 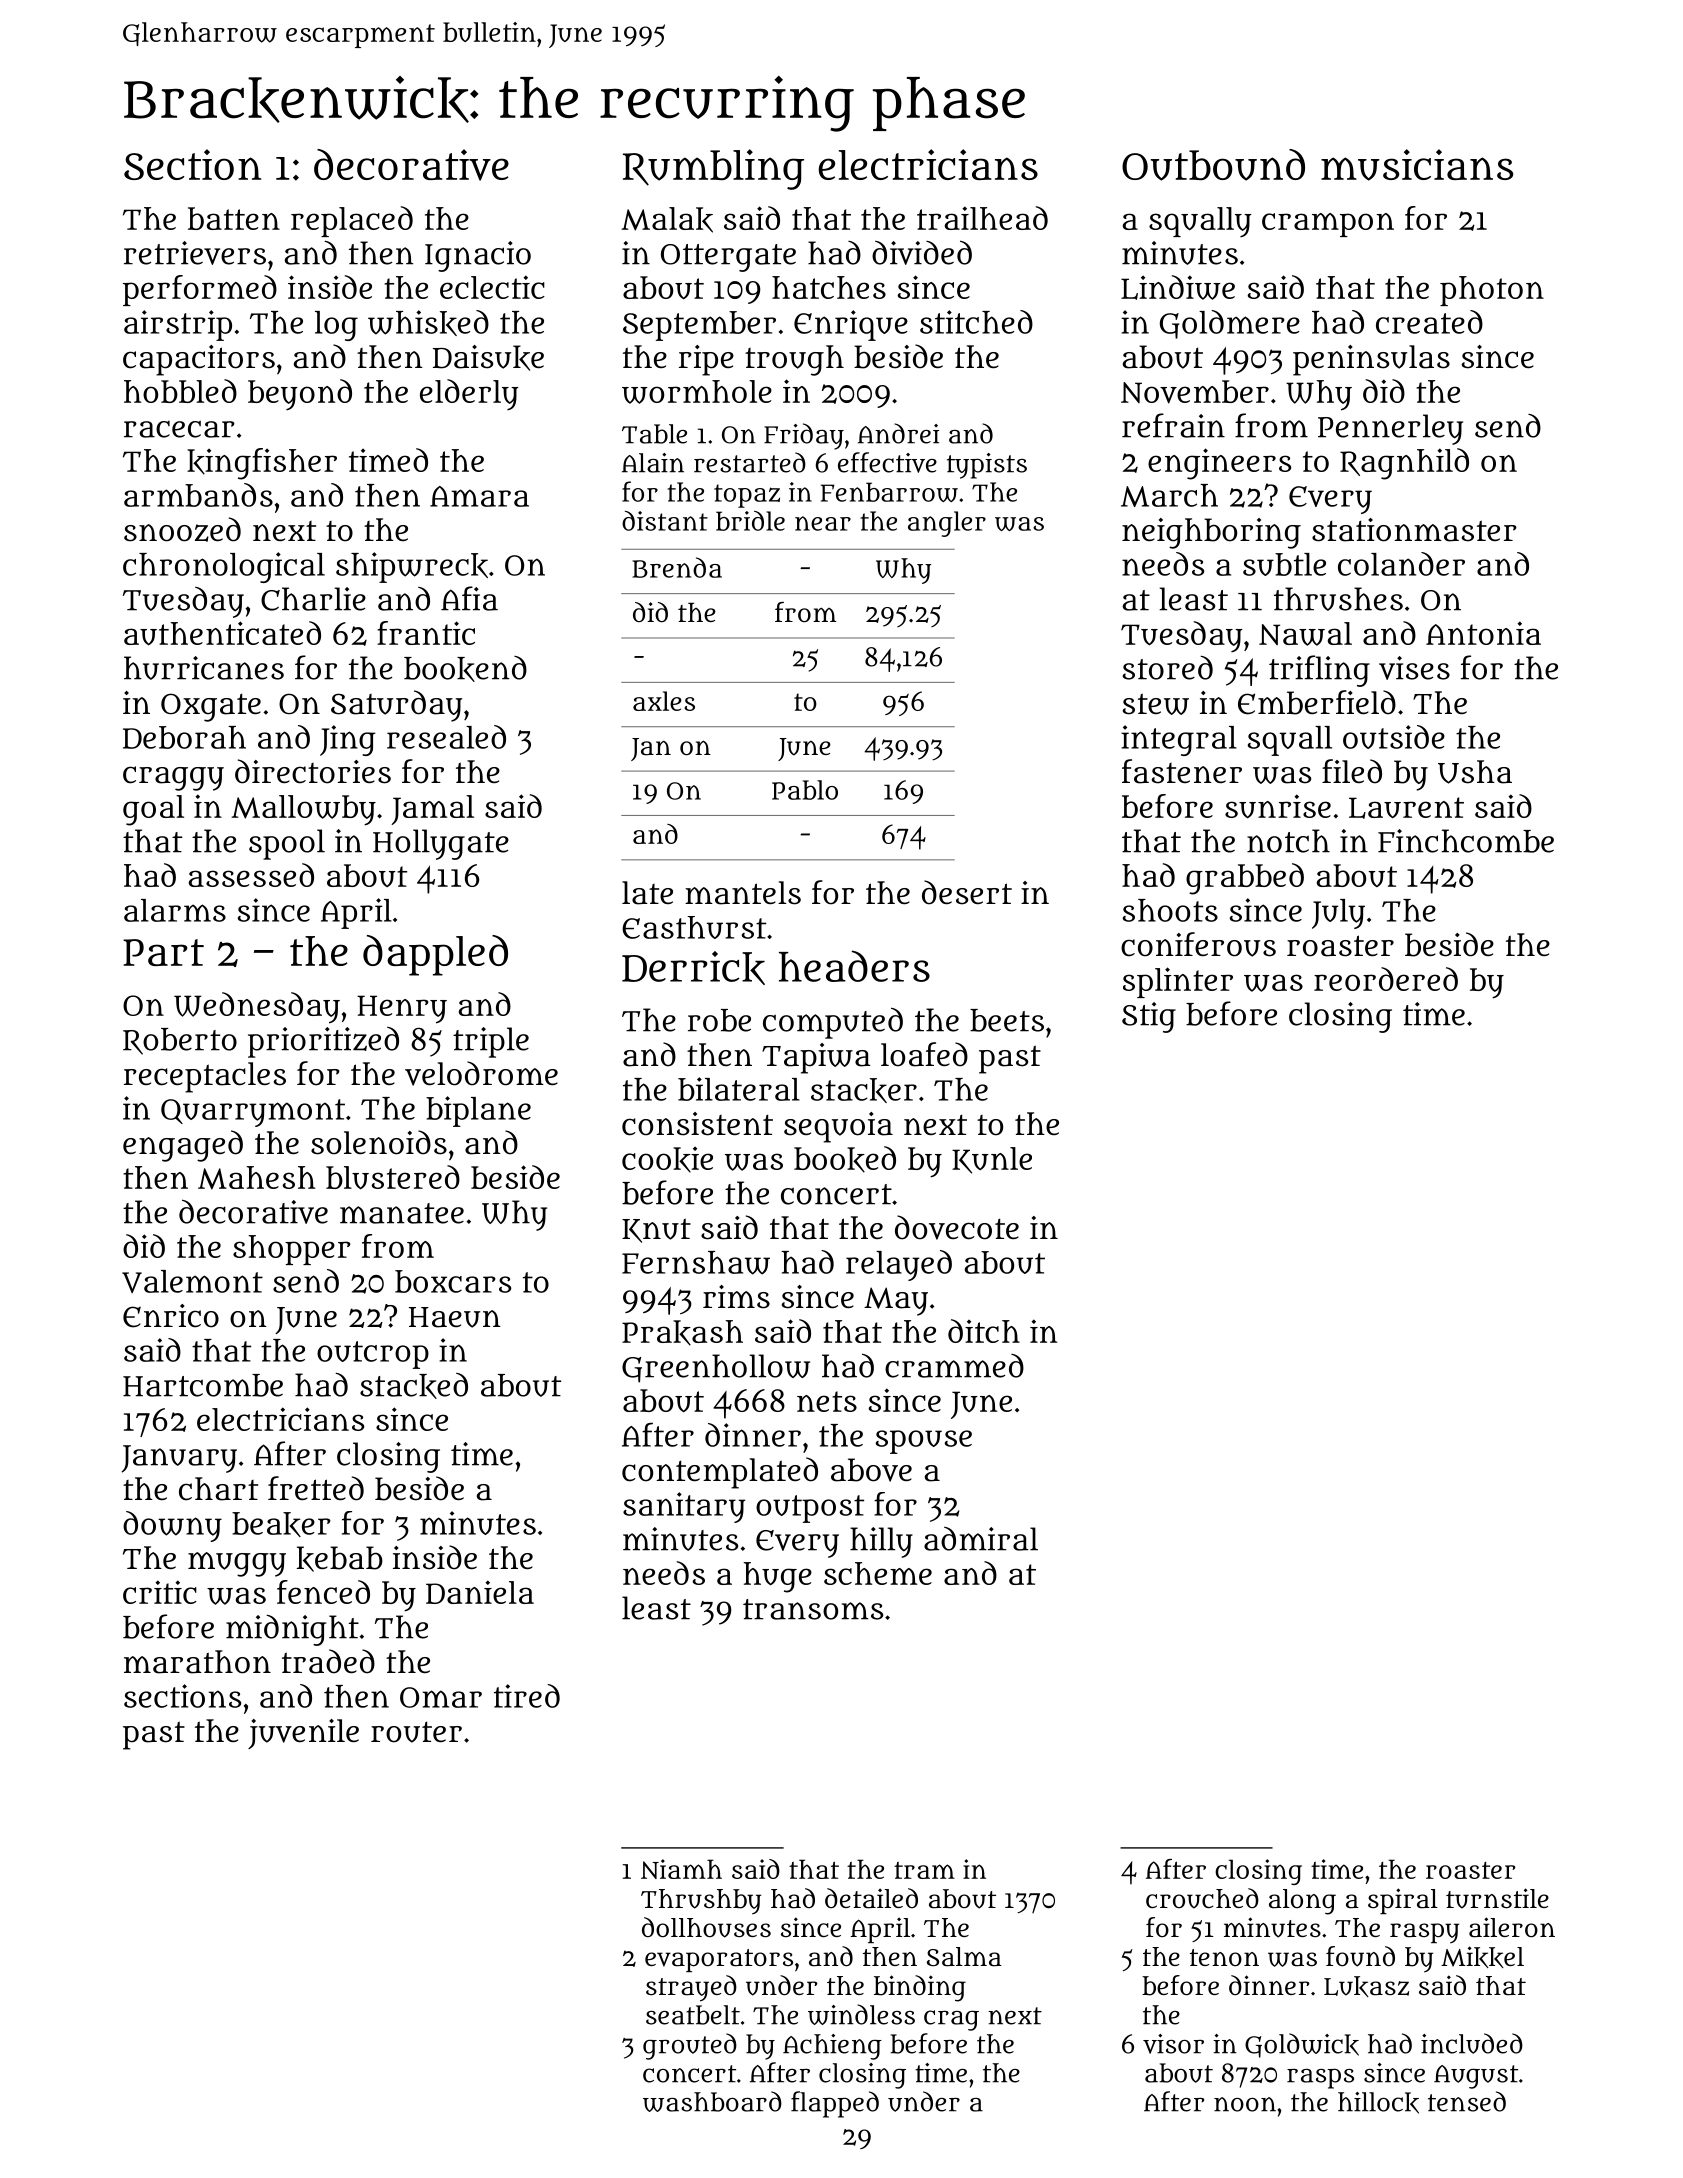 I want to click on rasps, so click(x=1320, y=2079).
